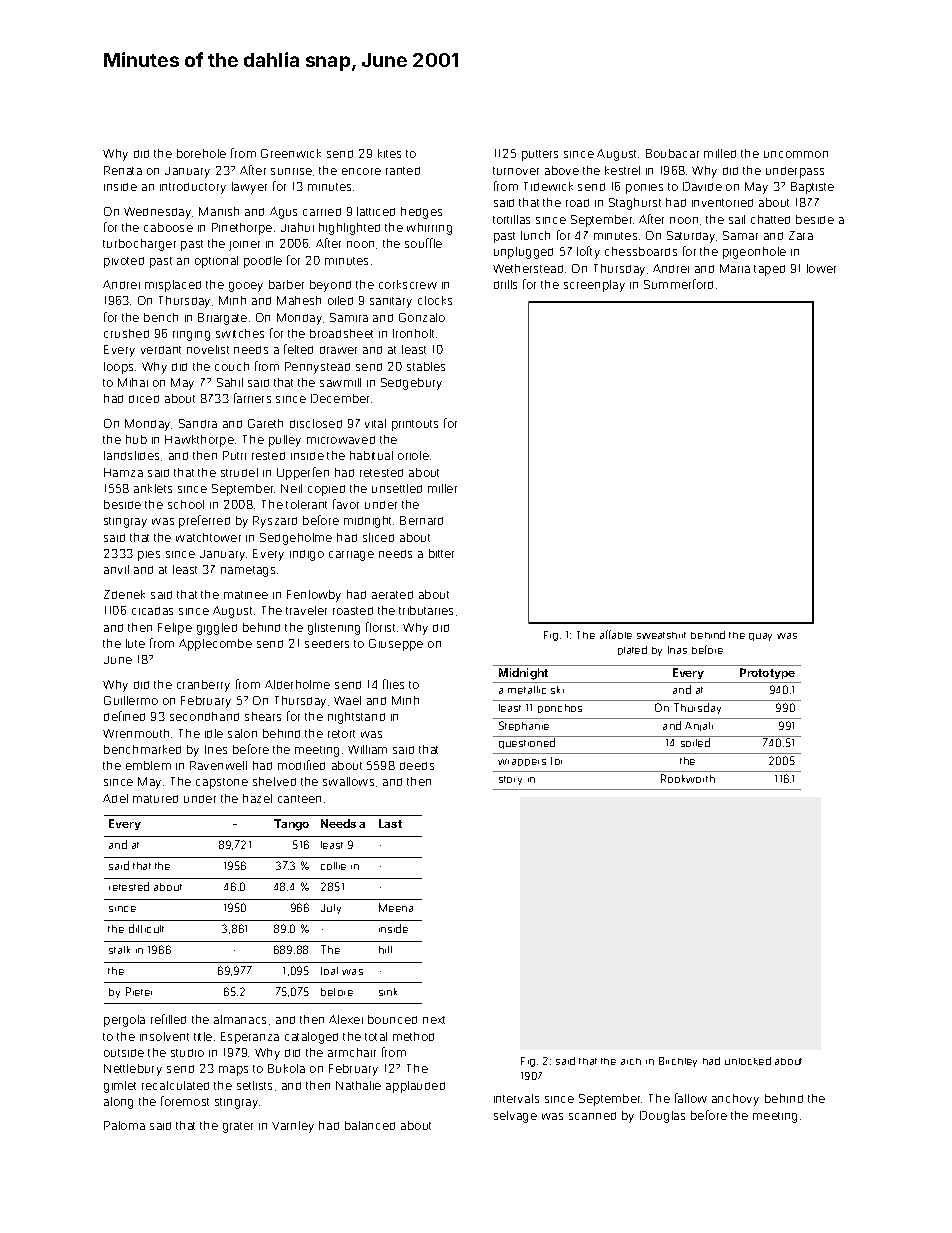 This screenshot has height=1233, width=952. Describe the element at coordinates (515, 1117) in the screenshot. I see `selvage` at that location.
